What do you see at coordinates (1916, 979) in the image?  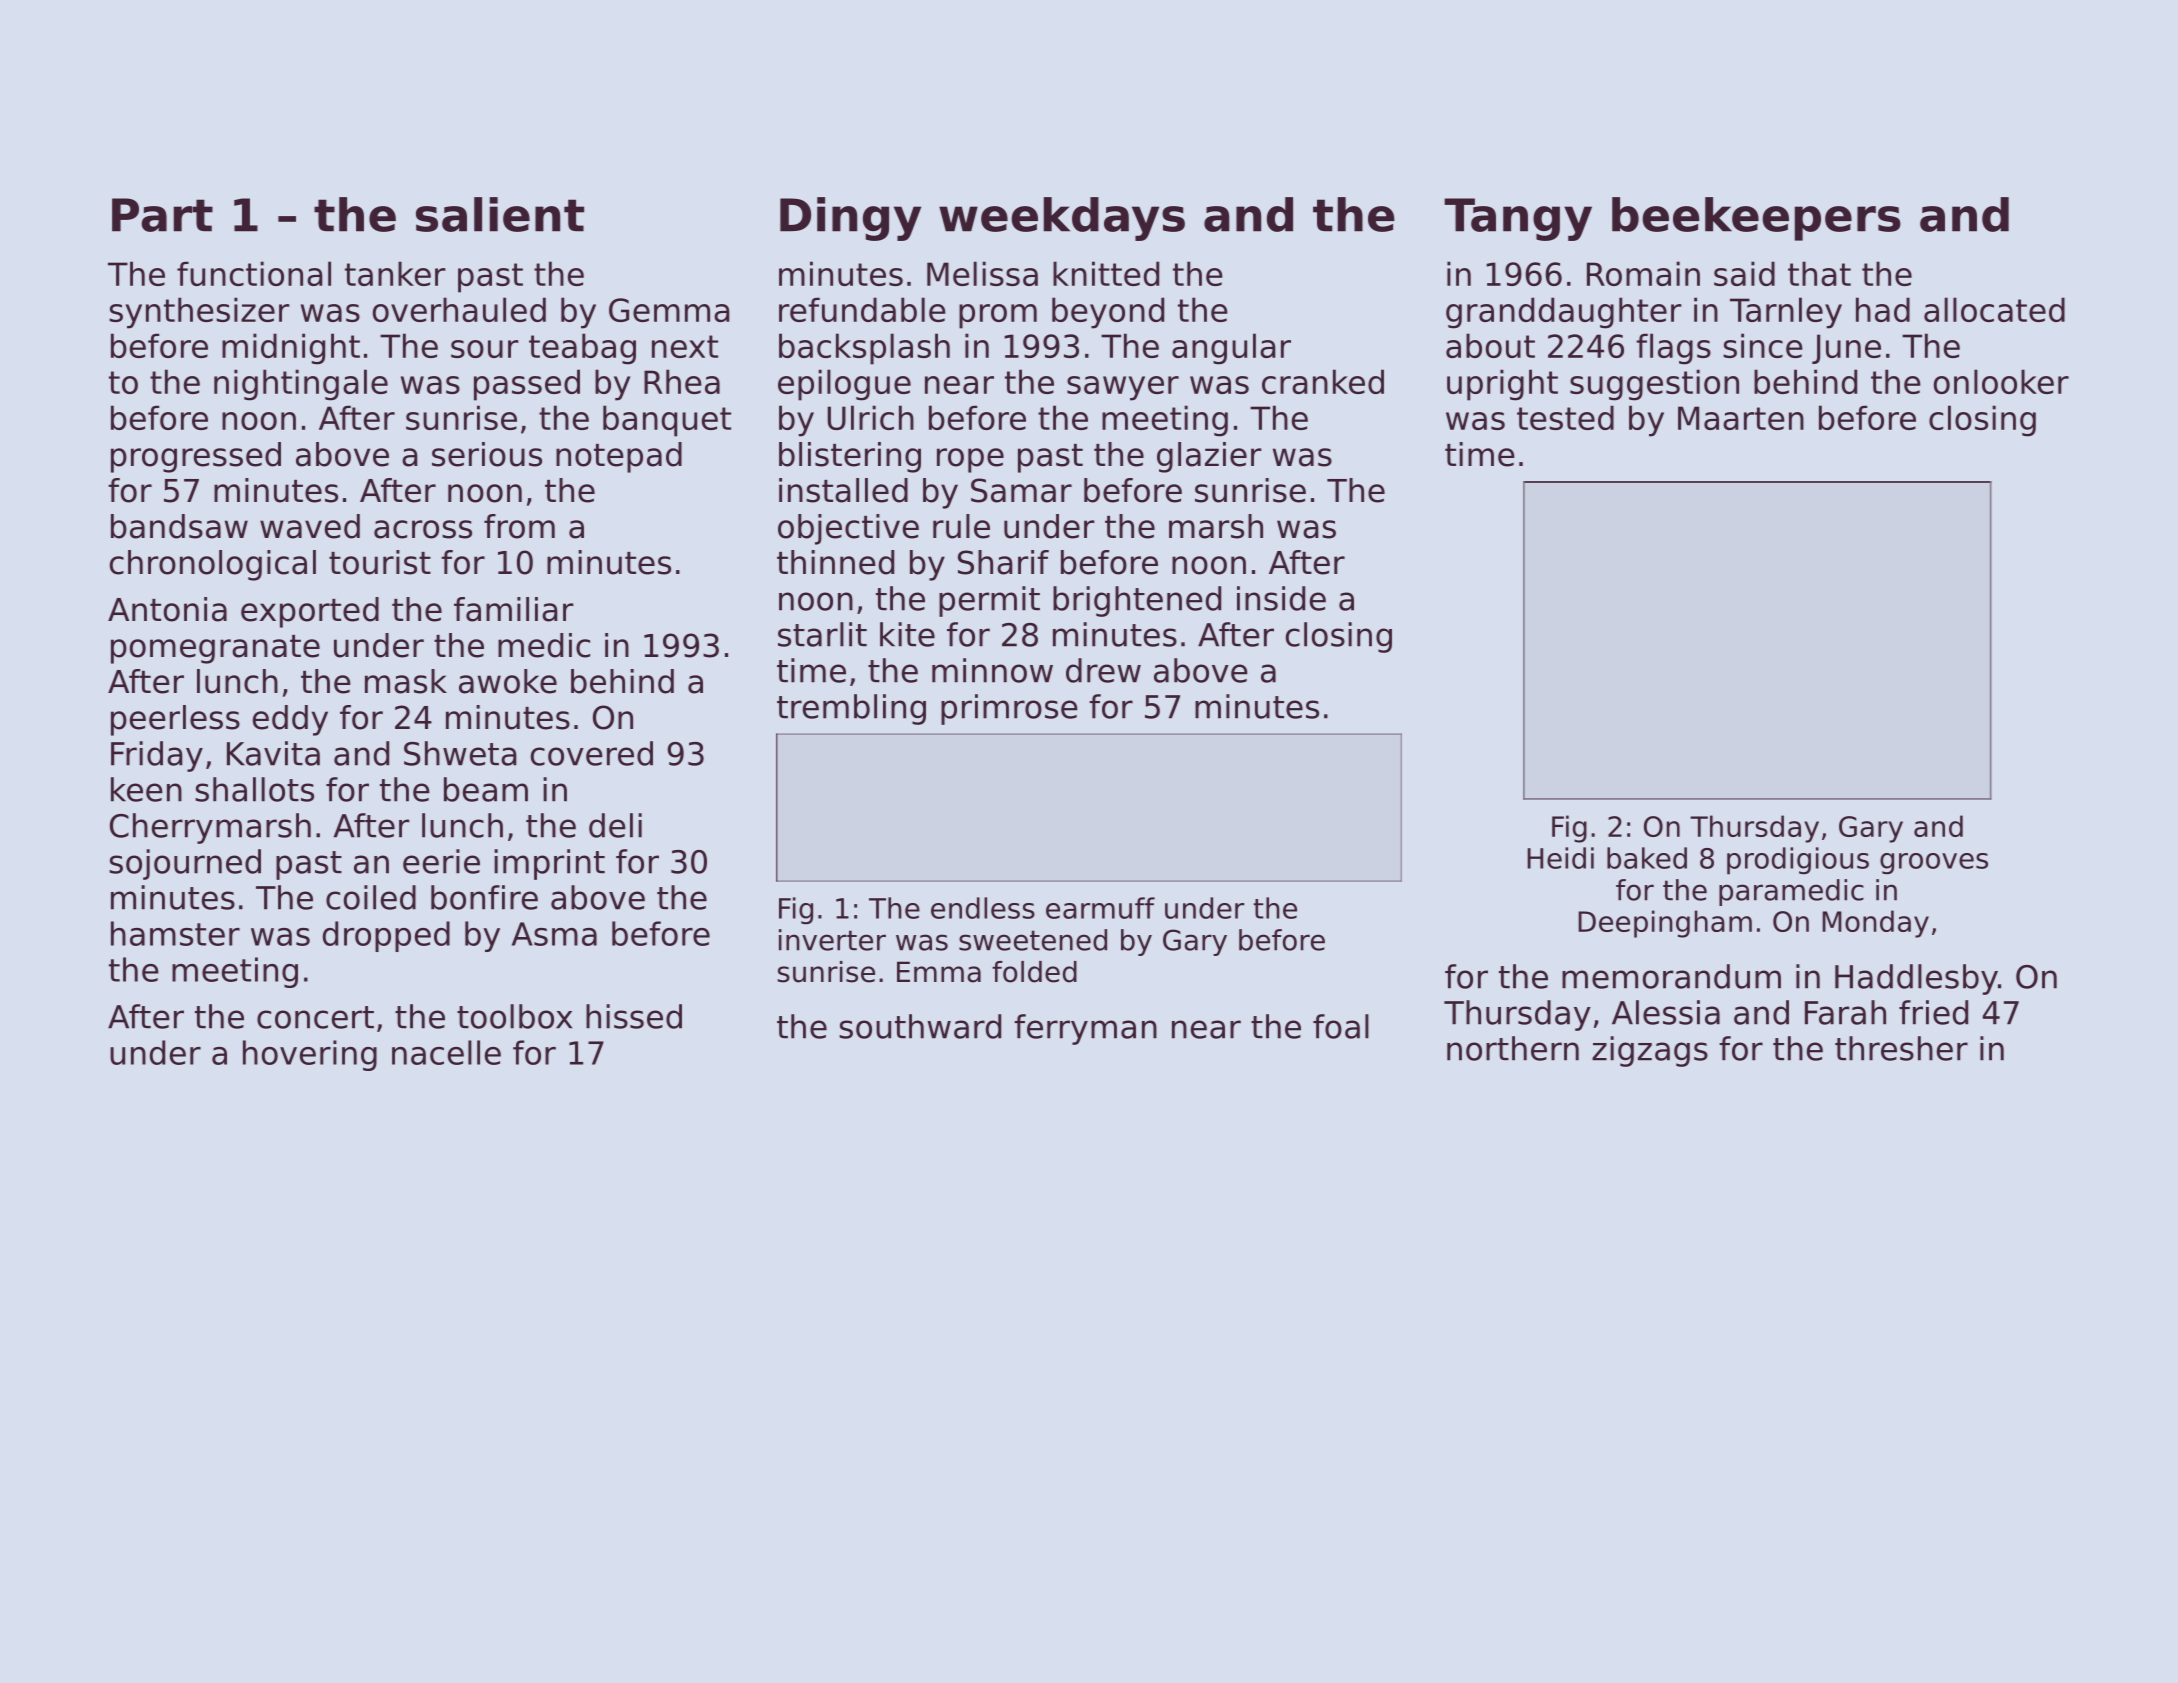 I see `Haddlesby` at bounding box center [1916, 979].
